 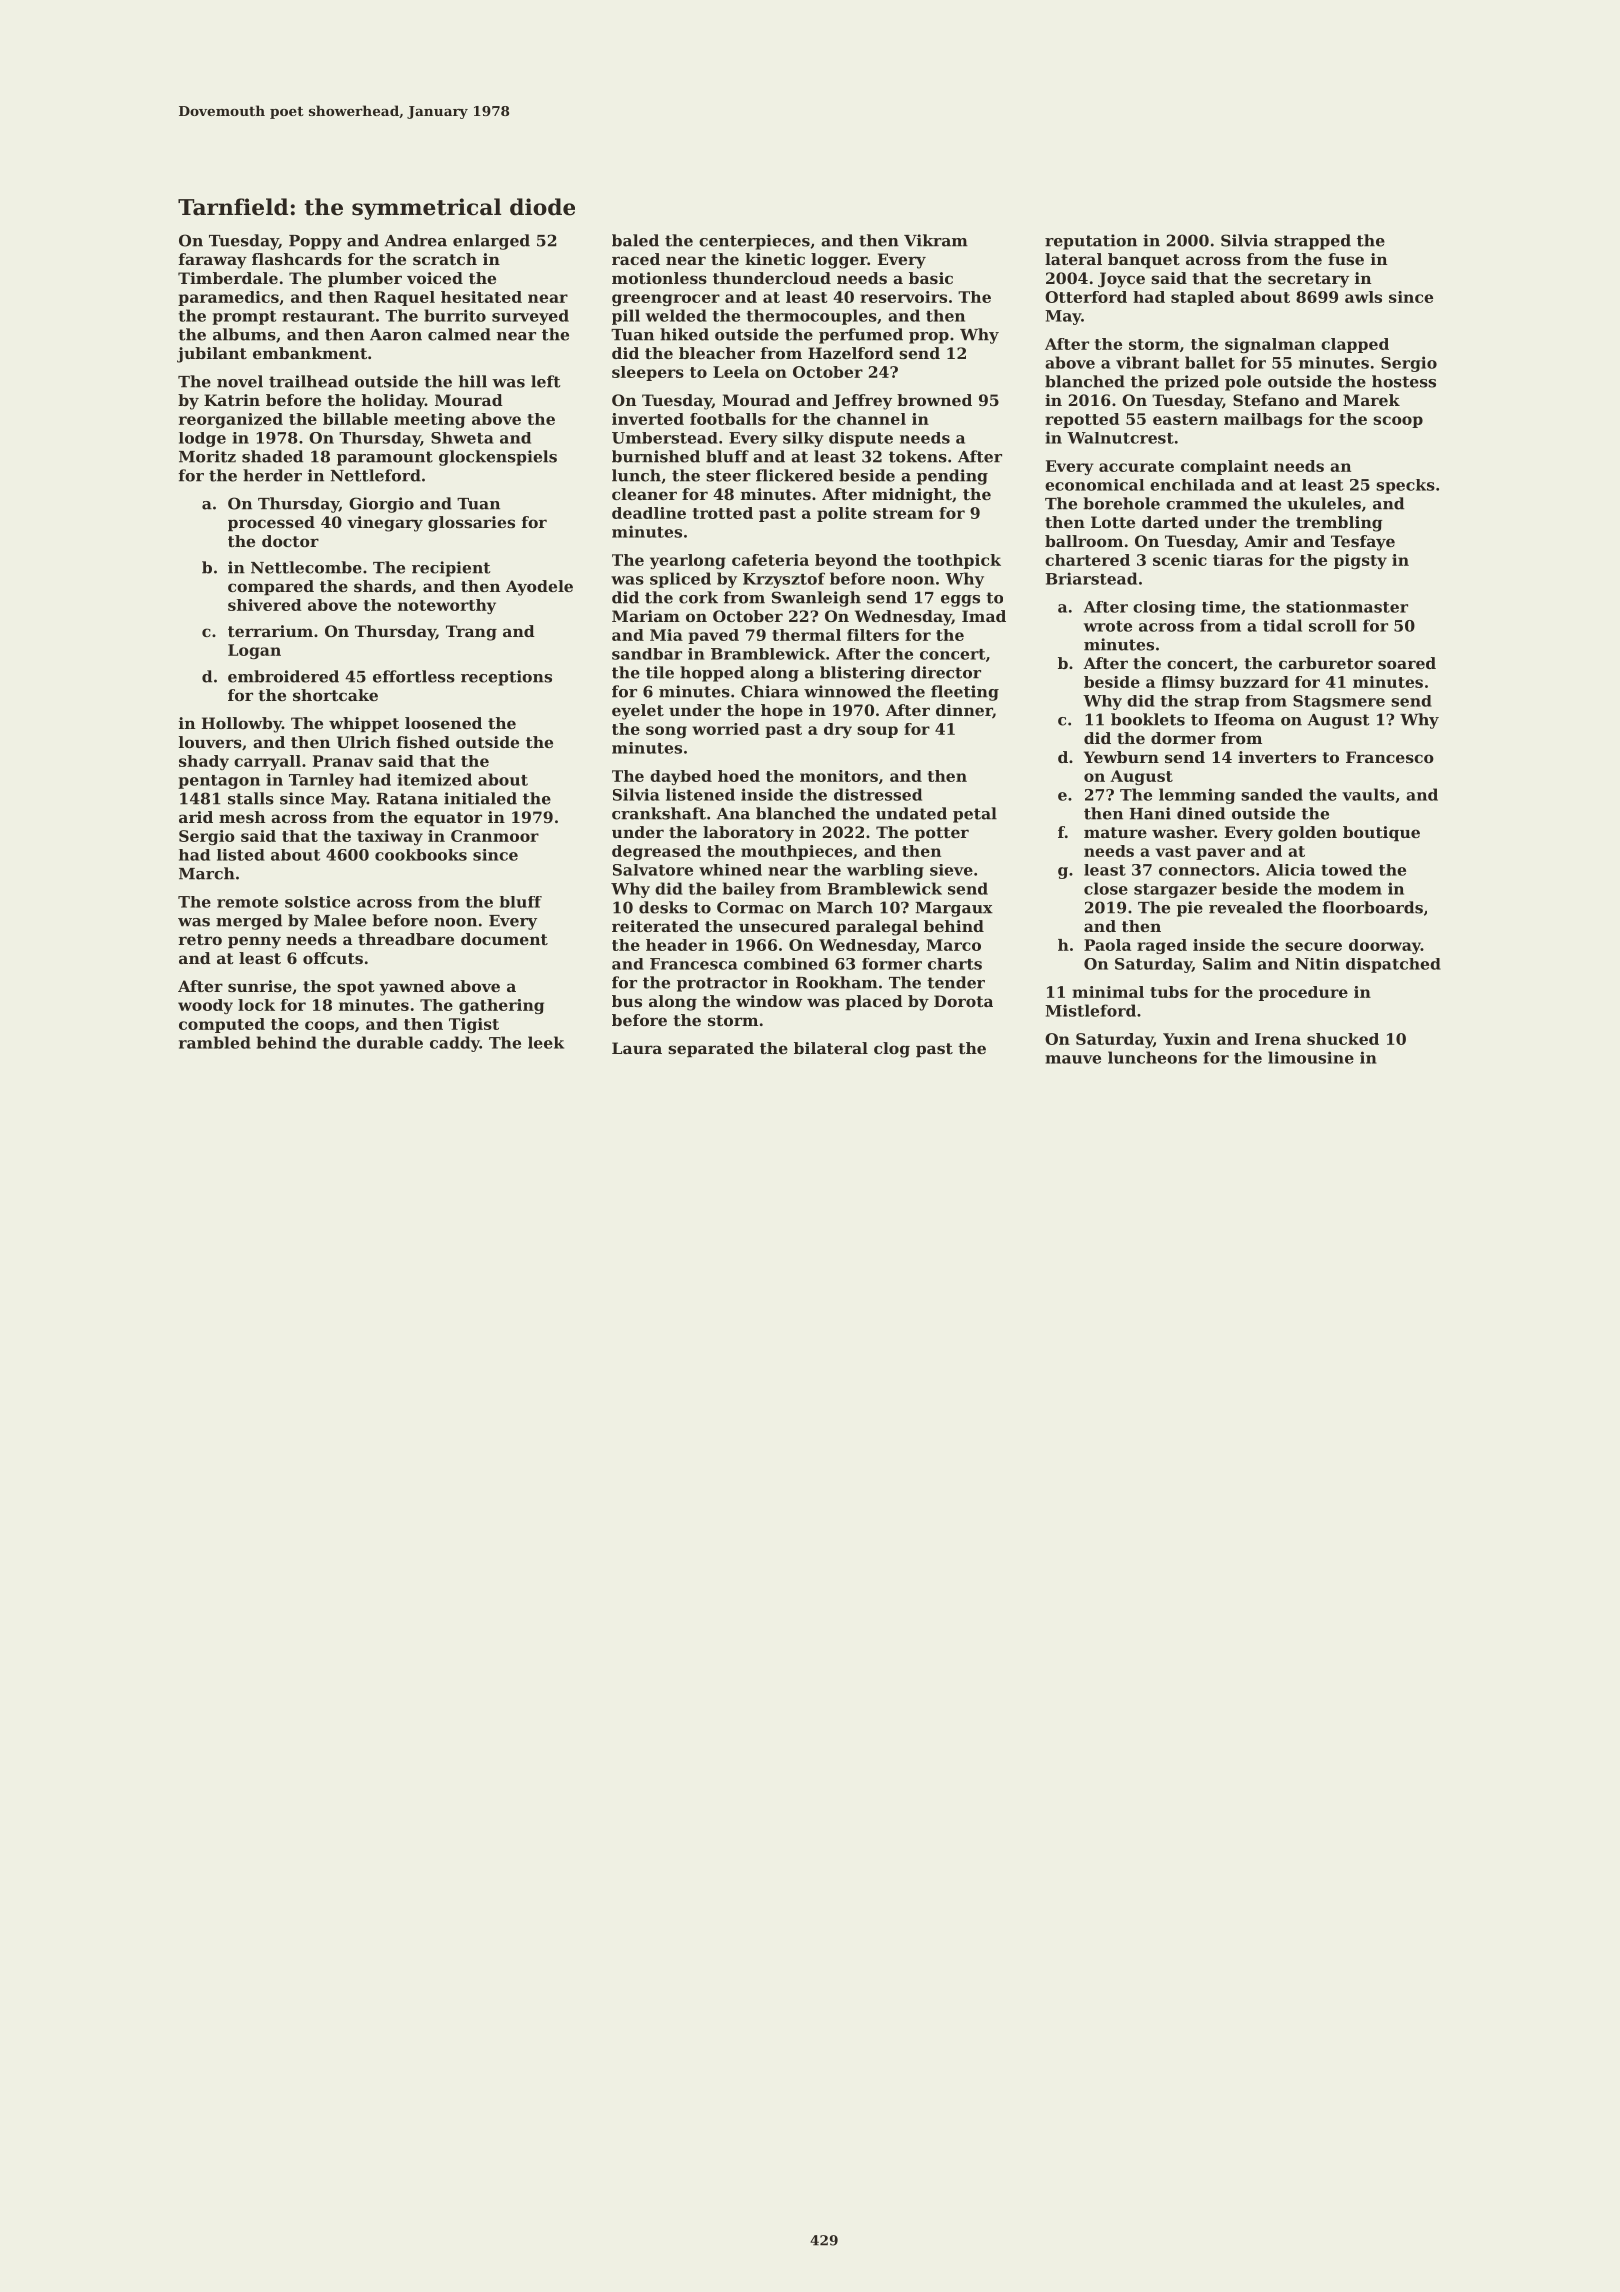 I want to click on baled, so click(x=635, y=240).
